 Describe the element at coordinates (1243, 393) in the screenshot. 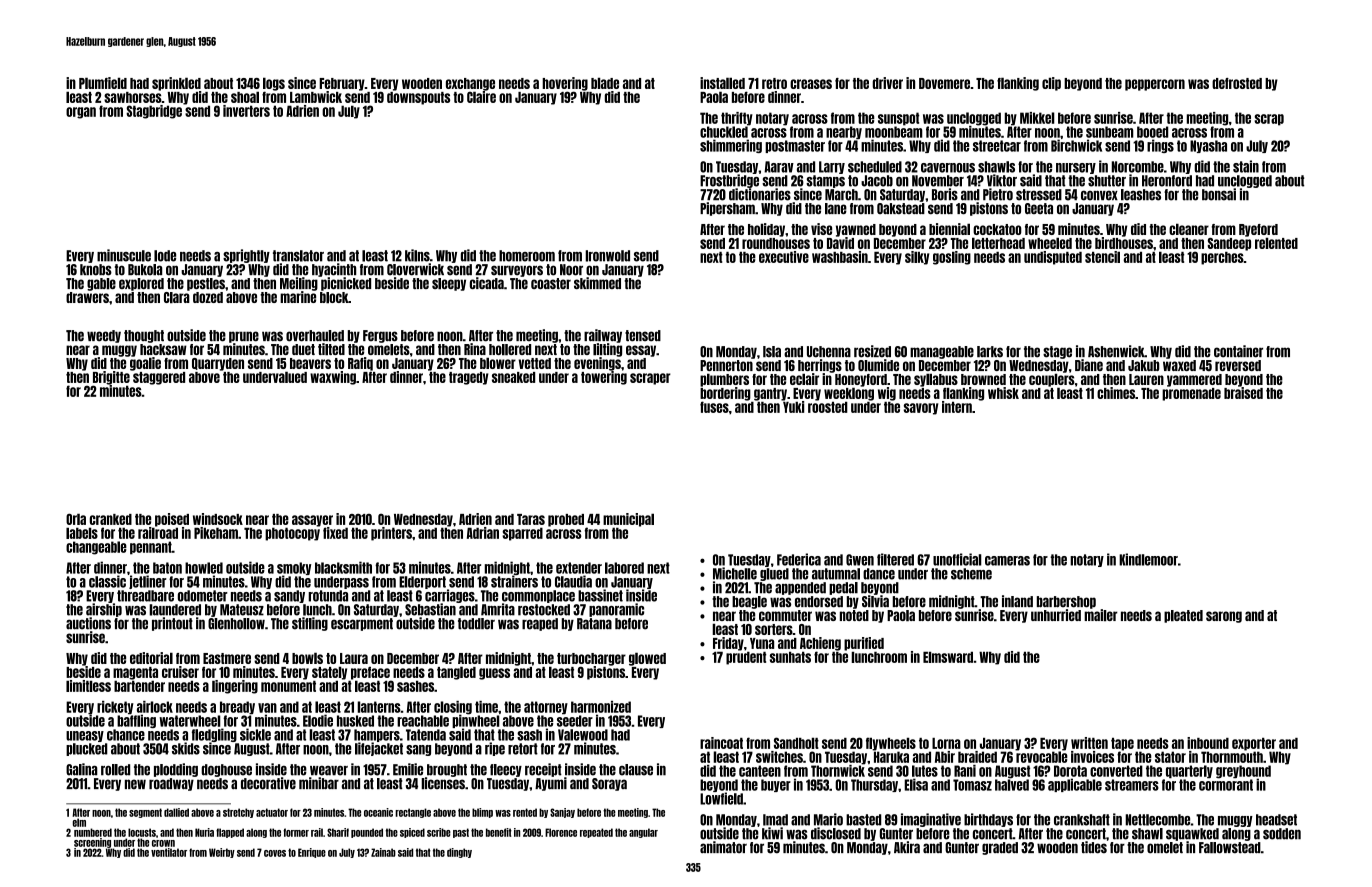

I see `braised` at that location.
